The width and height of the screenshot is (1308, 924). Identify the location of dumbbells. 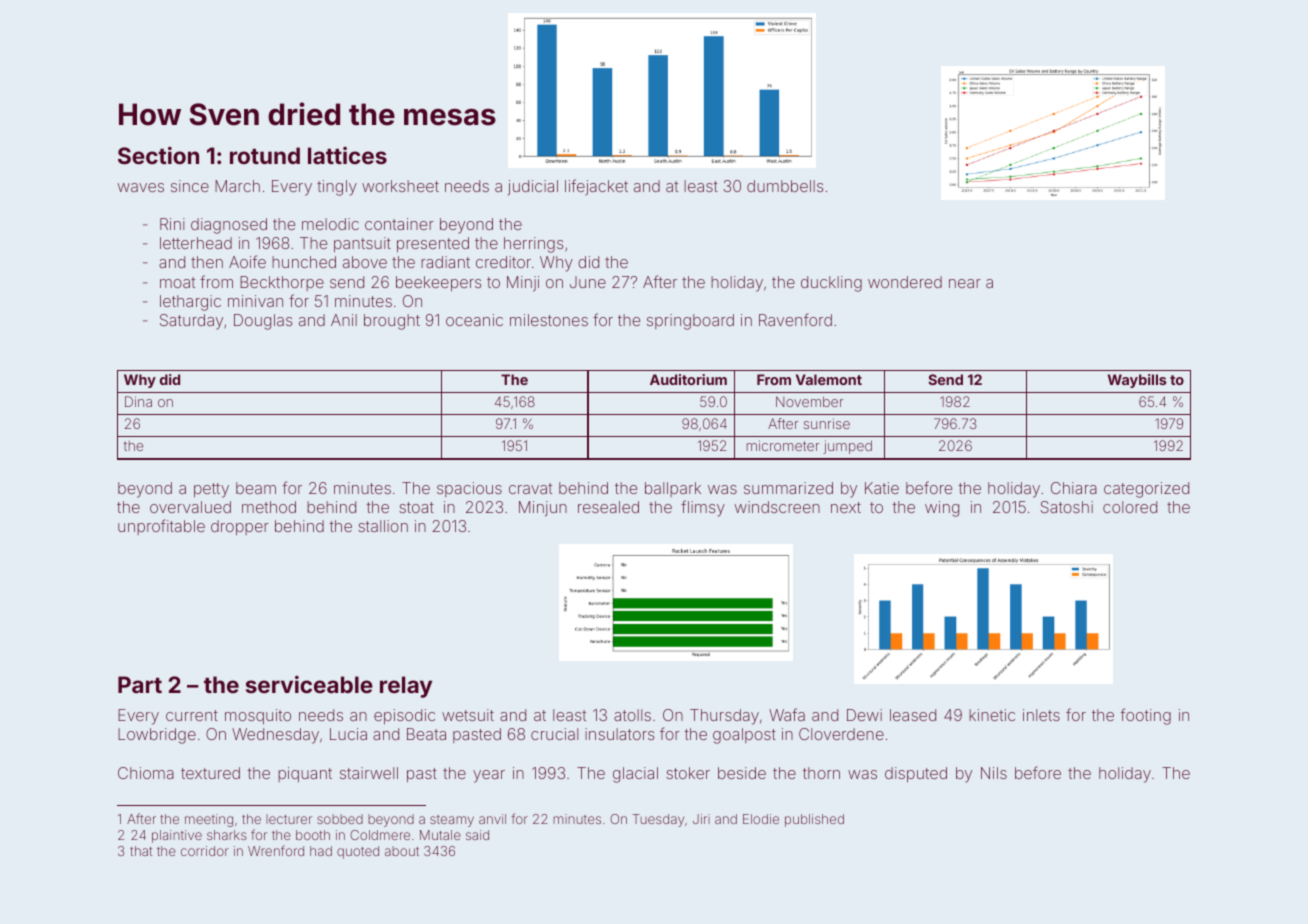
(785, 186).
